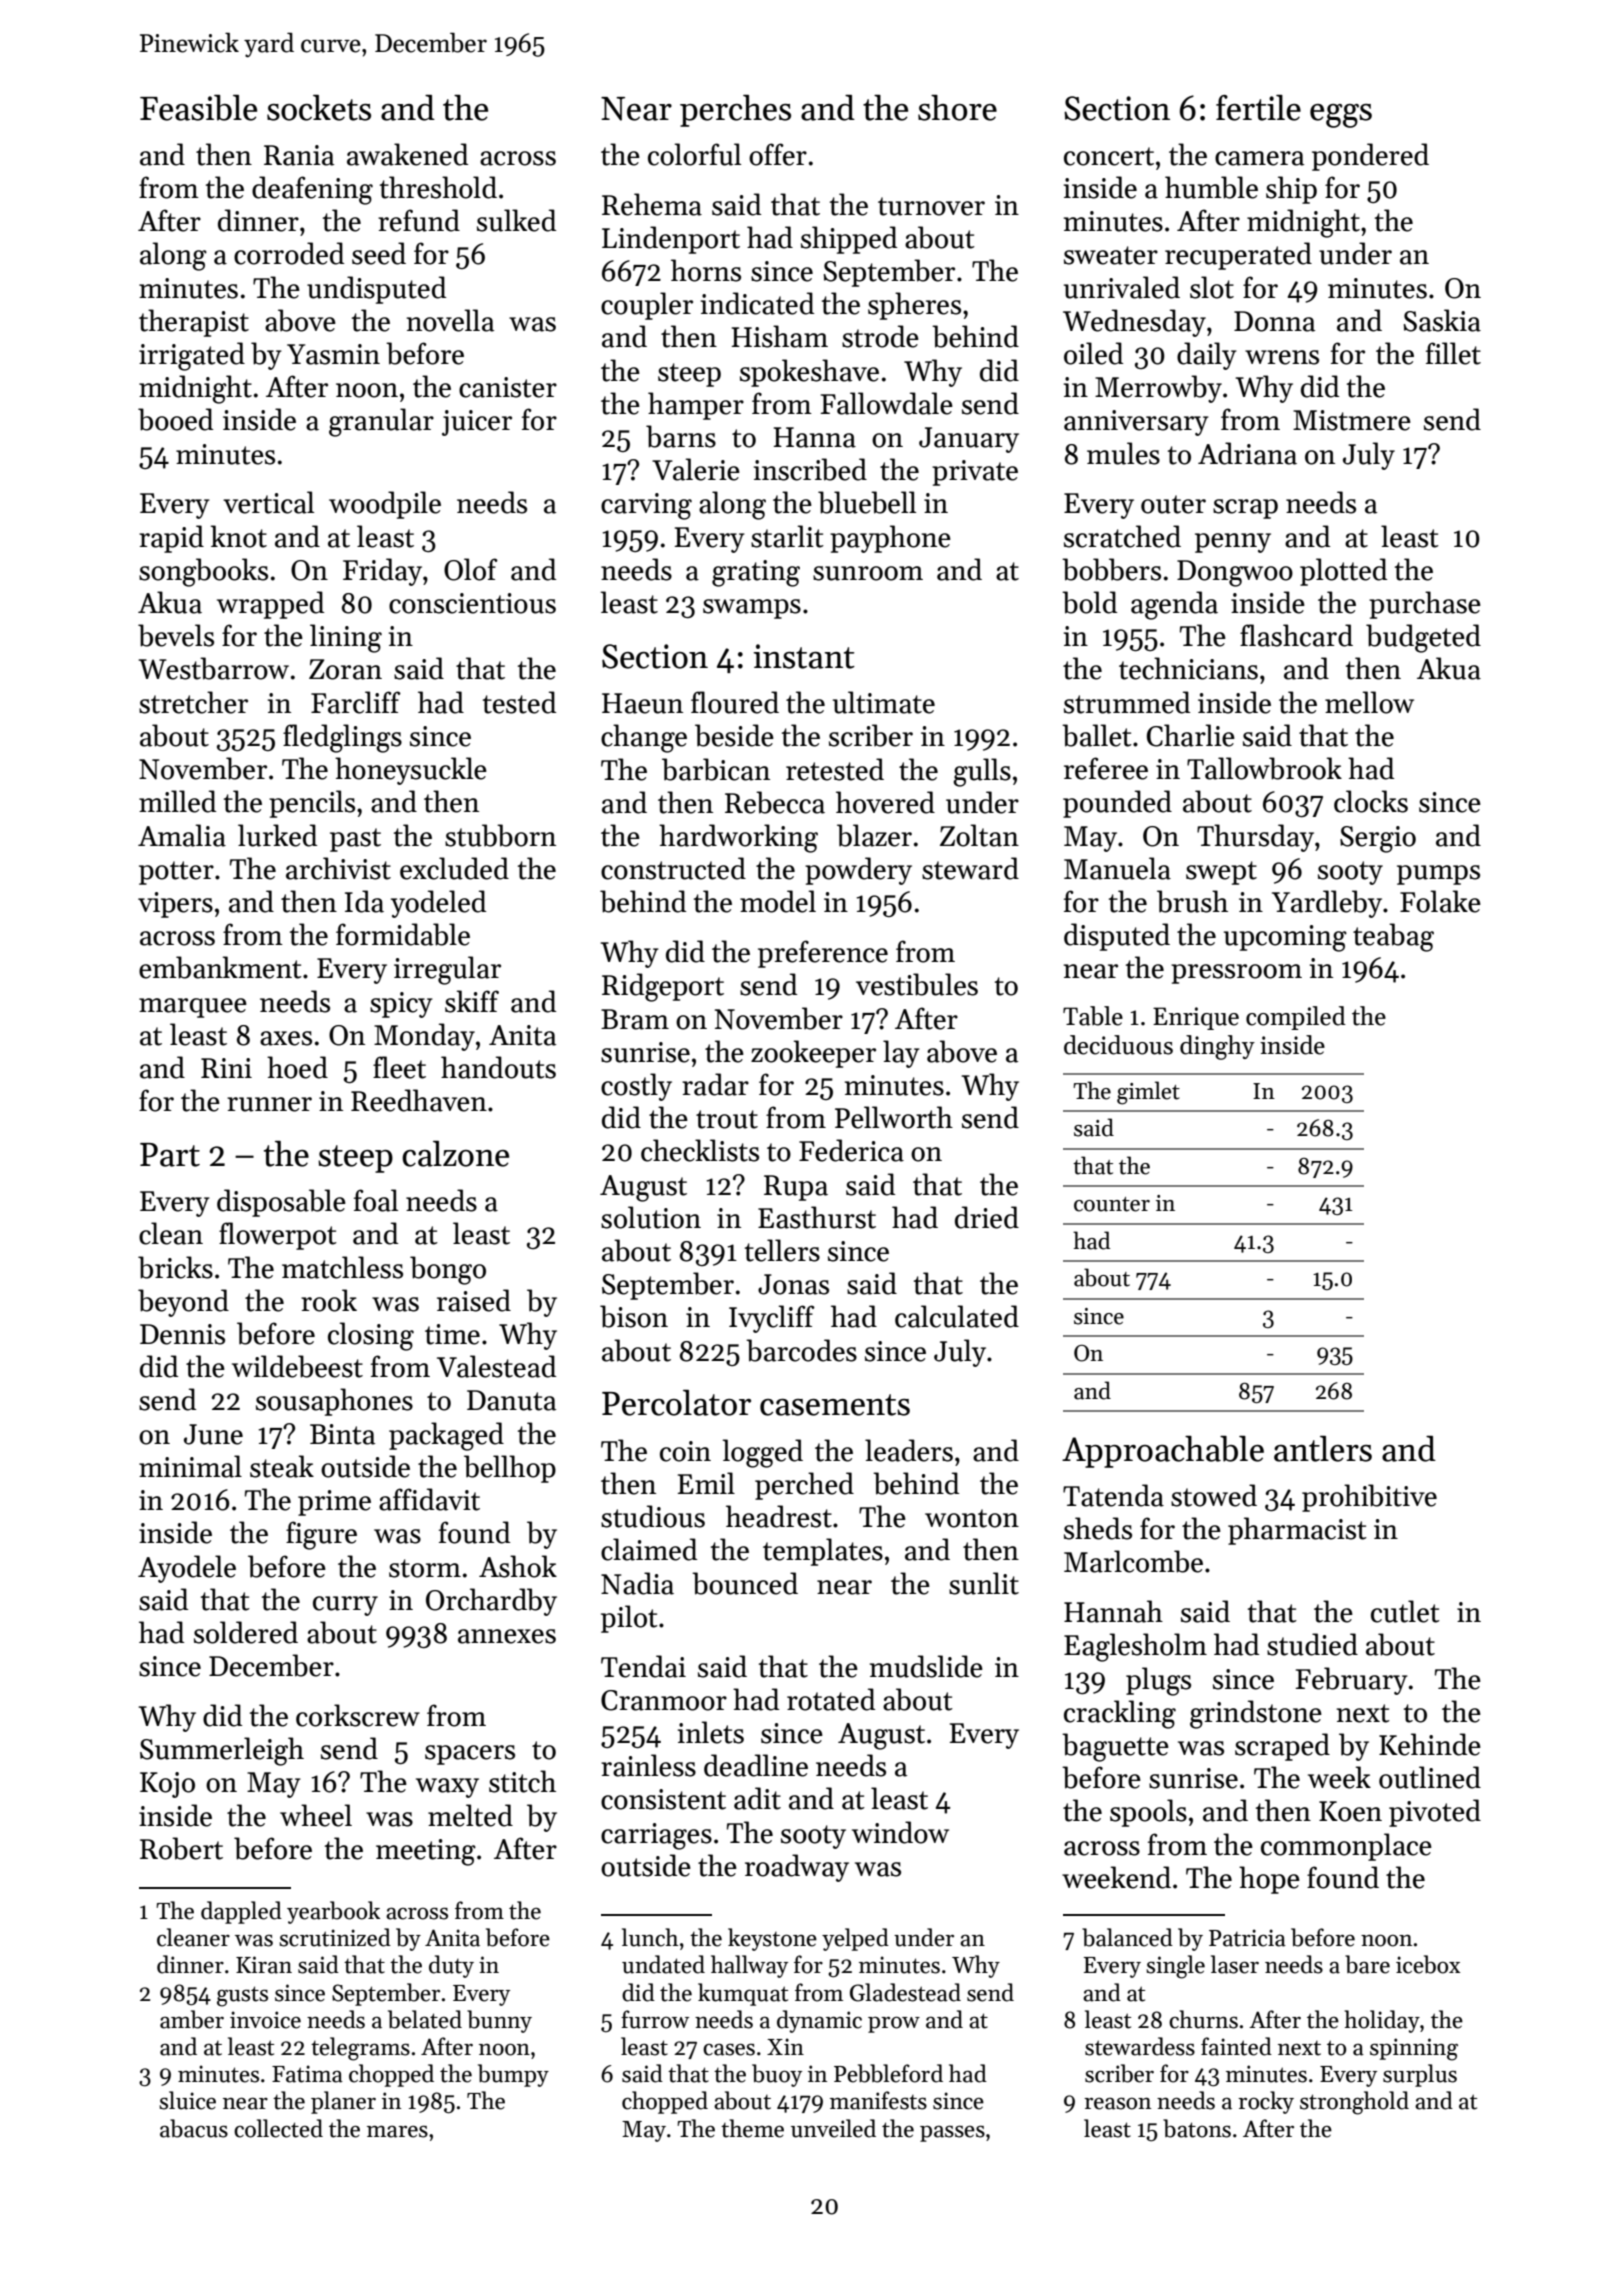 The height and width of the image is (2292, 1620). What do you see at coordinates (952, 2133) in the image?
I see `passes` at bounding box center [952, 2133].
